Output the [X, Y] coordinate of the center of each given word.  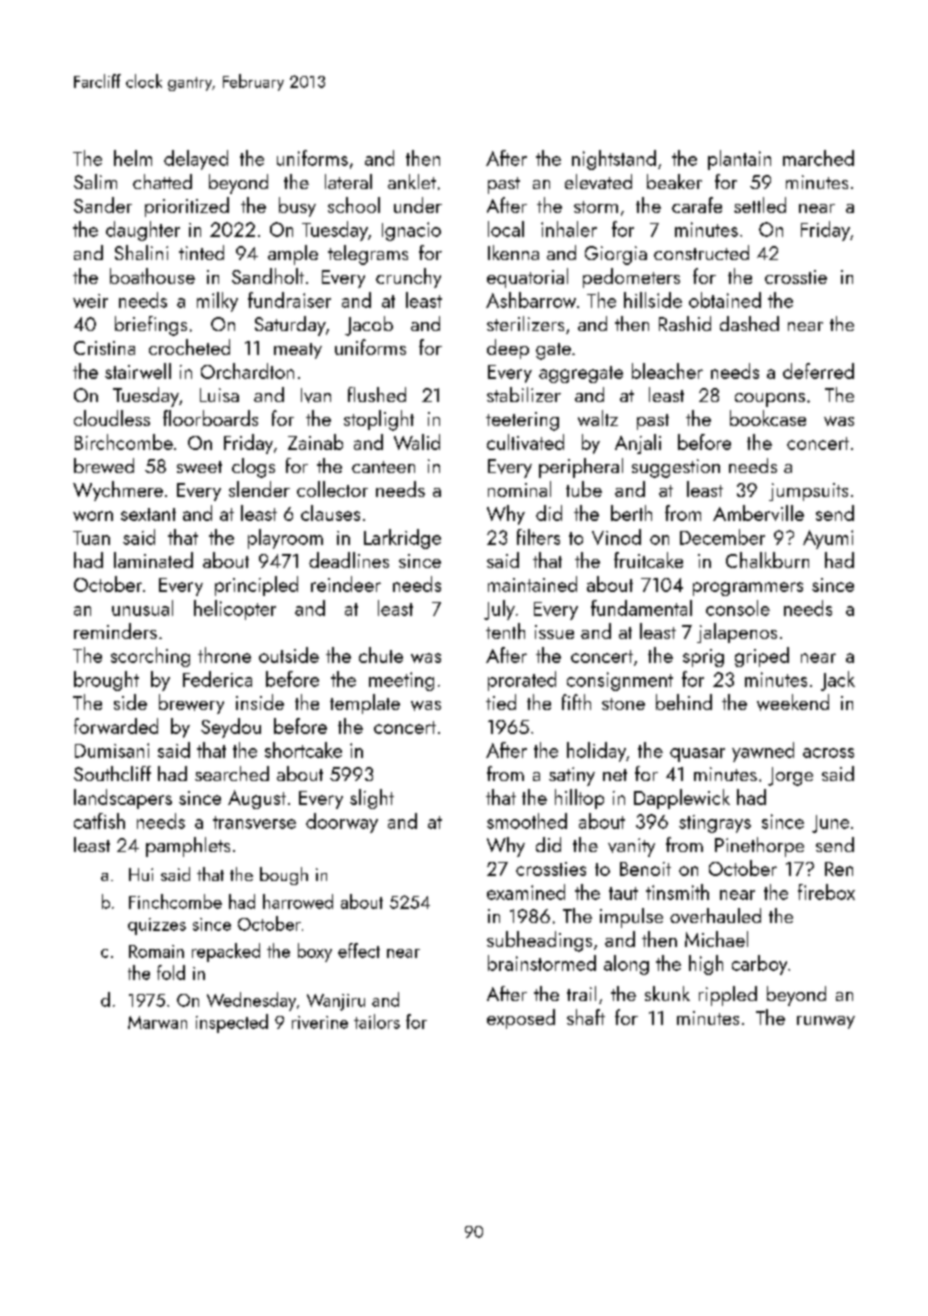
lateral [348, 181]
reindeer [346, 584]
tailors [377, 1021]
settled [760, 205]
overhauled [715, 915]
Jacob [369, 326]
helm [133, 158]
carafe [697, 205]
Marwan [157, 1022]
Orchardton [247, 371]
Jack [838, 681]
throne [224, 655]
